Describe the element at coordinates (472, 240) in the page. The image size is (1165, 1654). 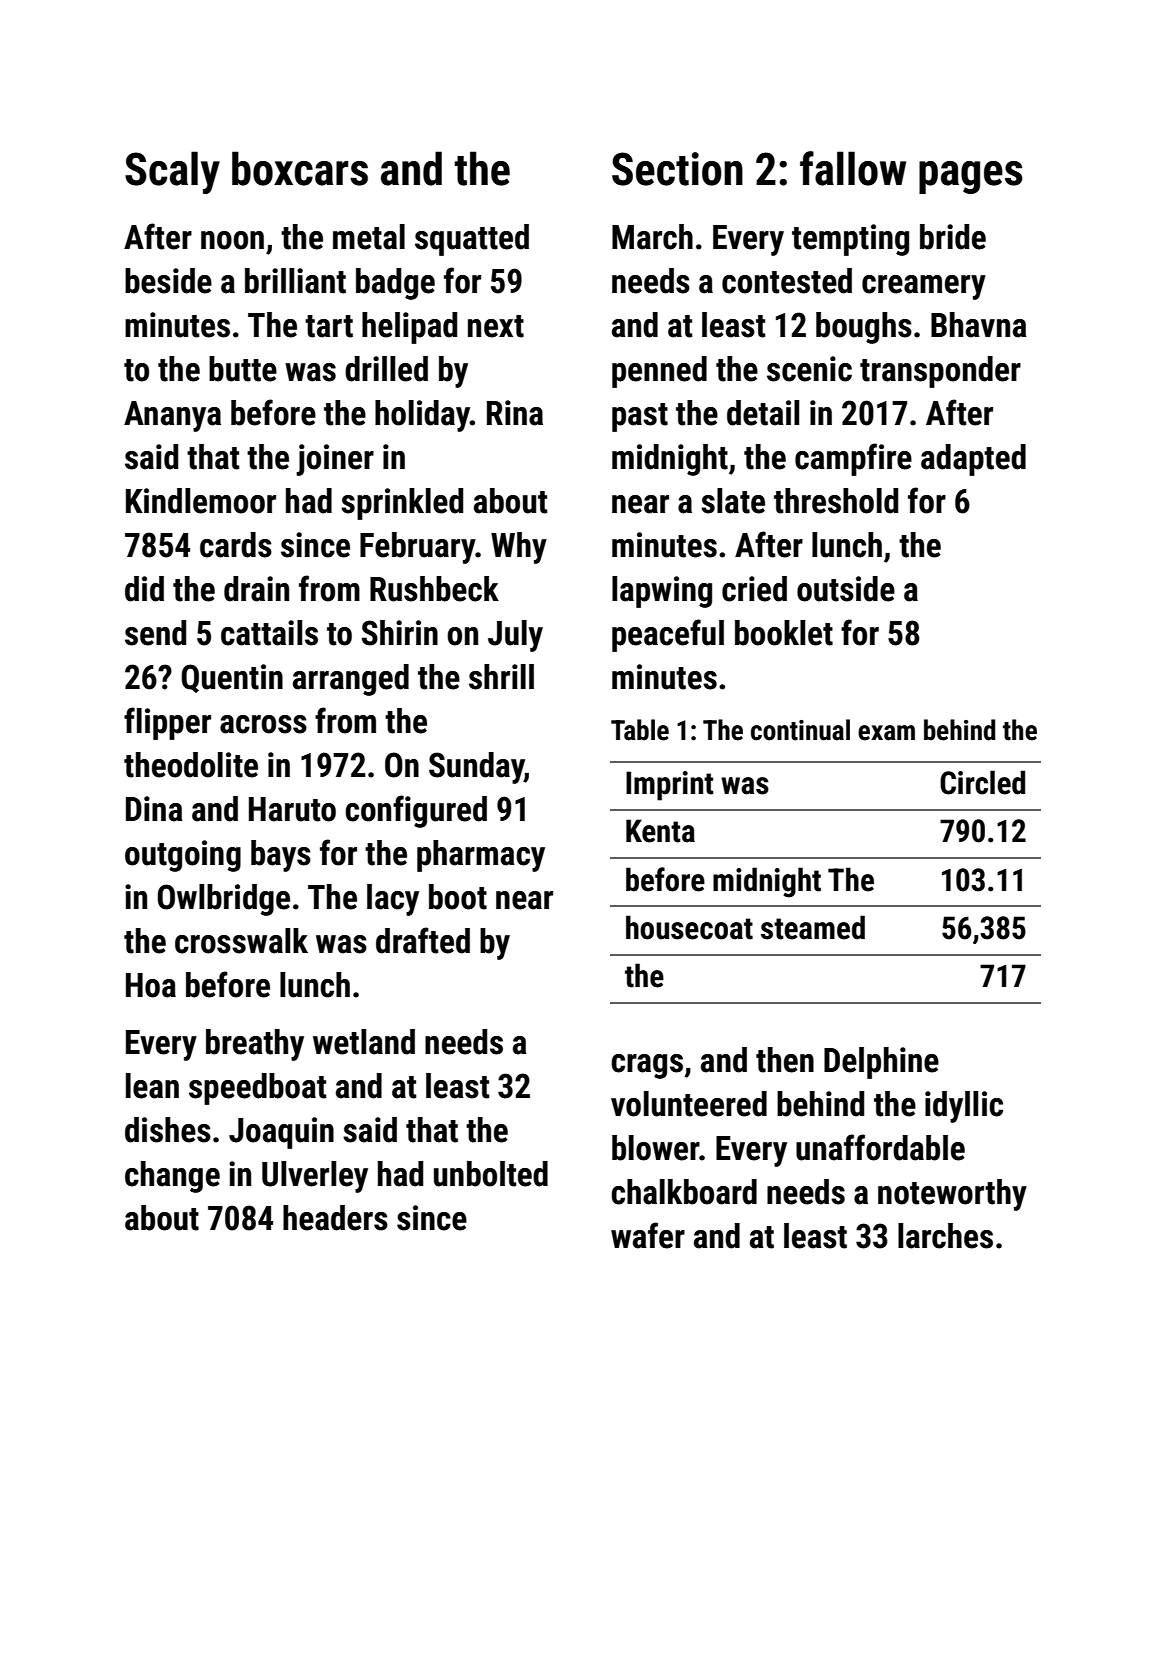
I see `squatted` at that location.
